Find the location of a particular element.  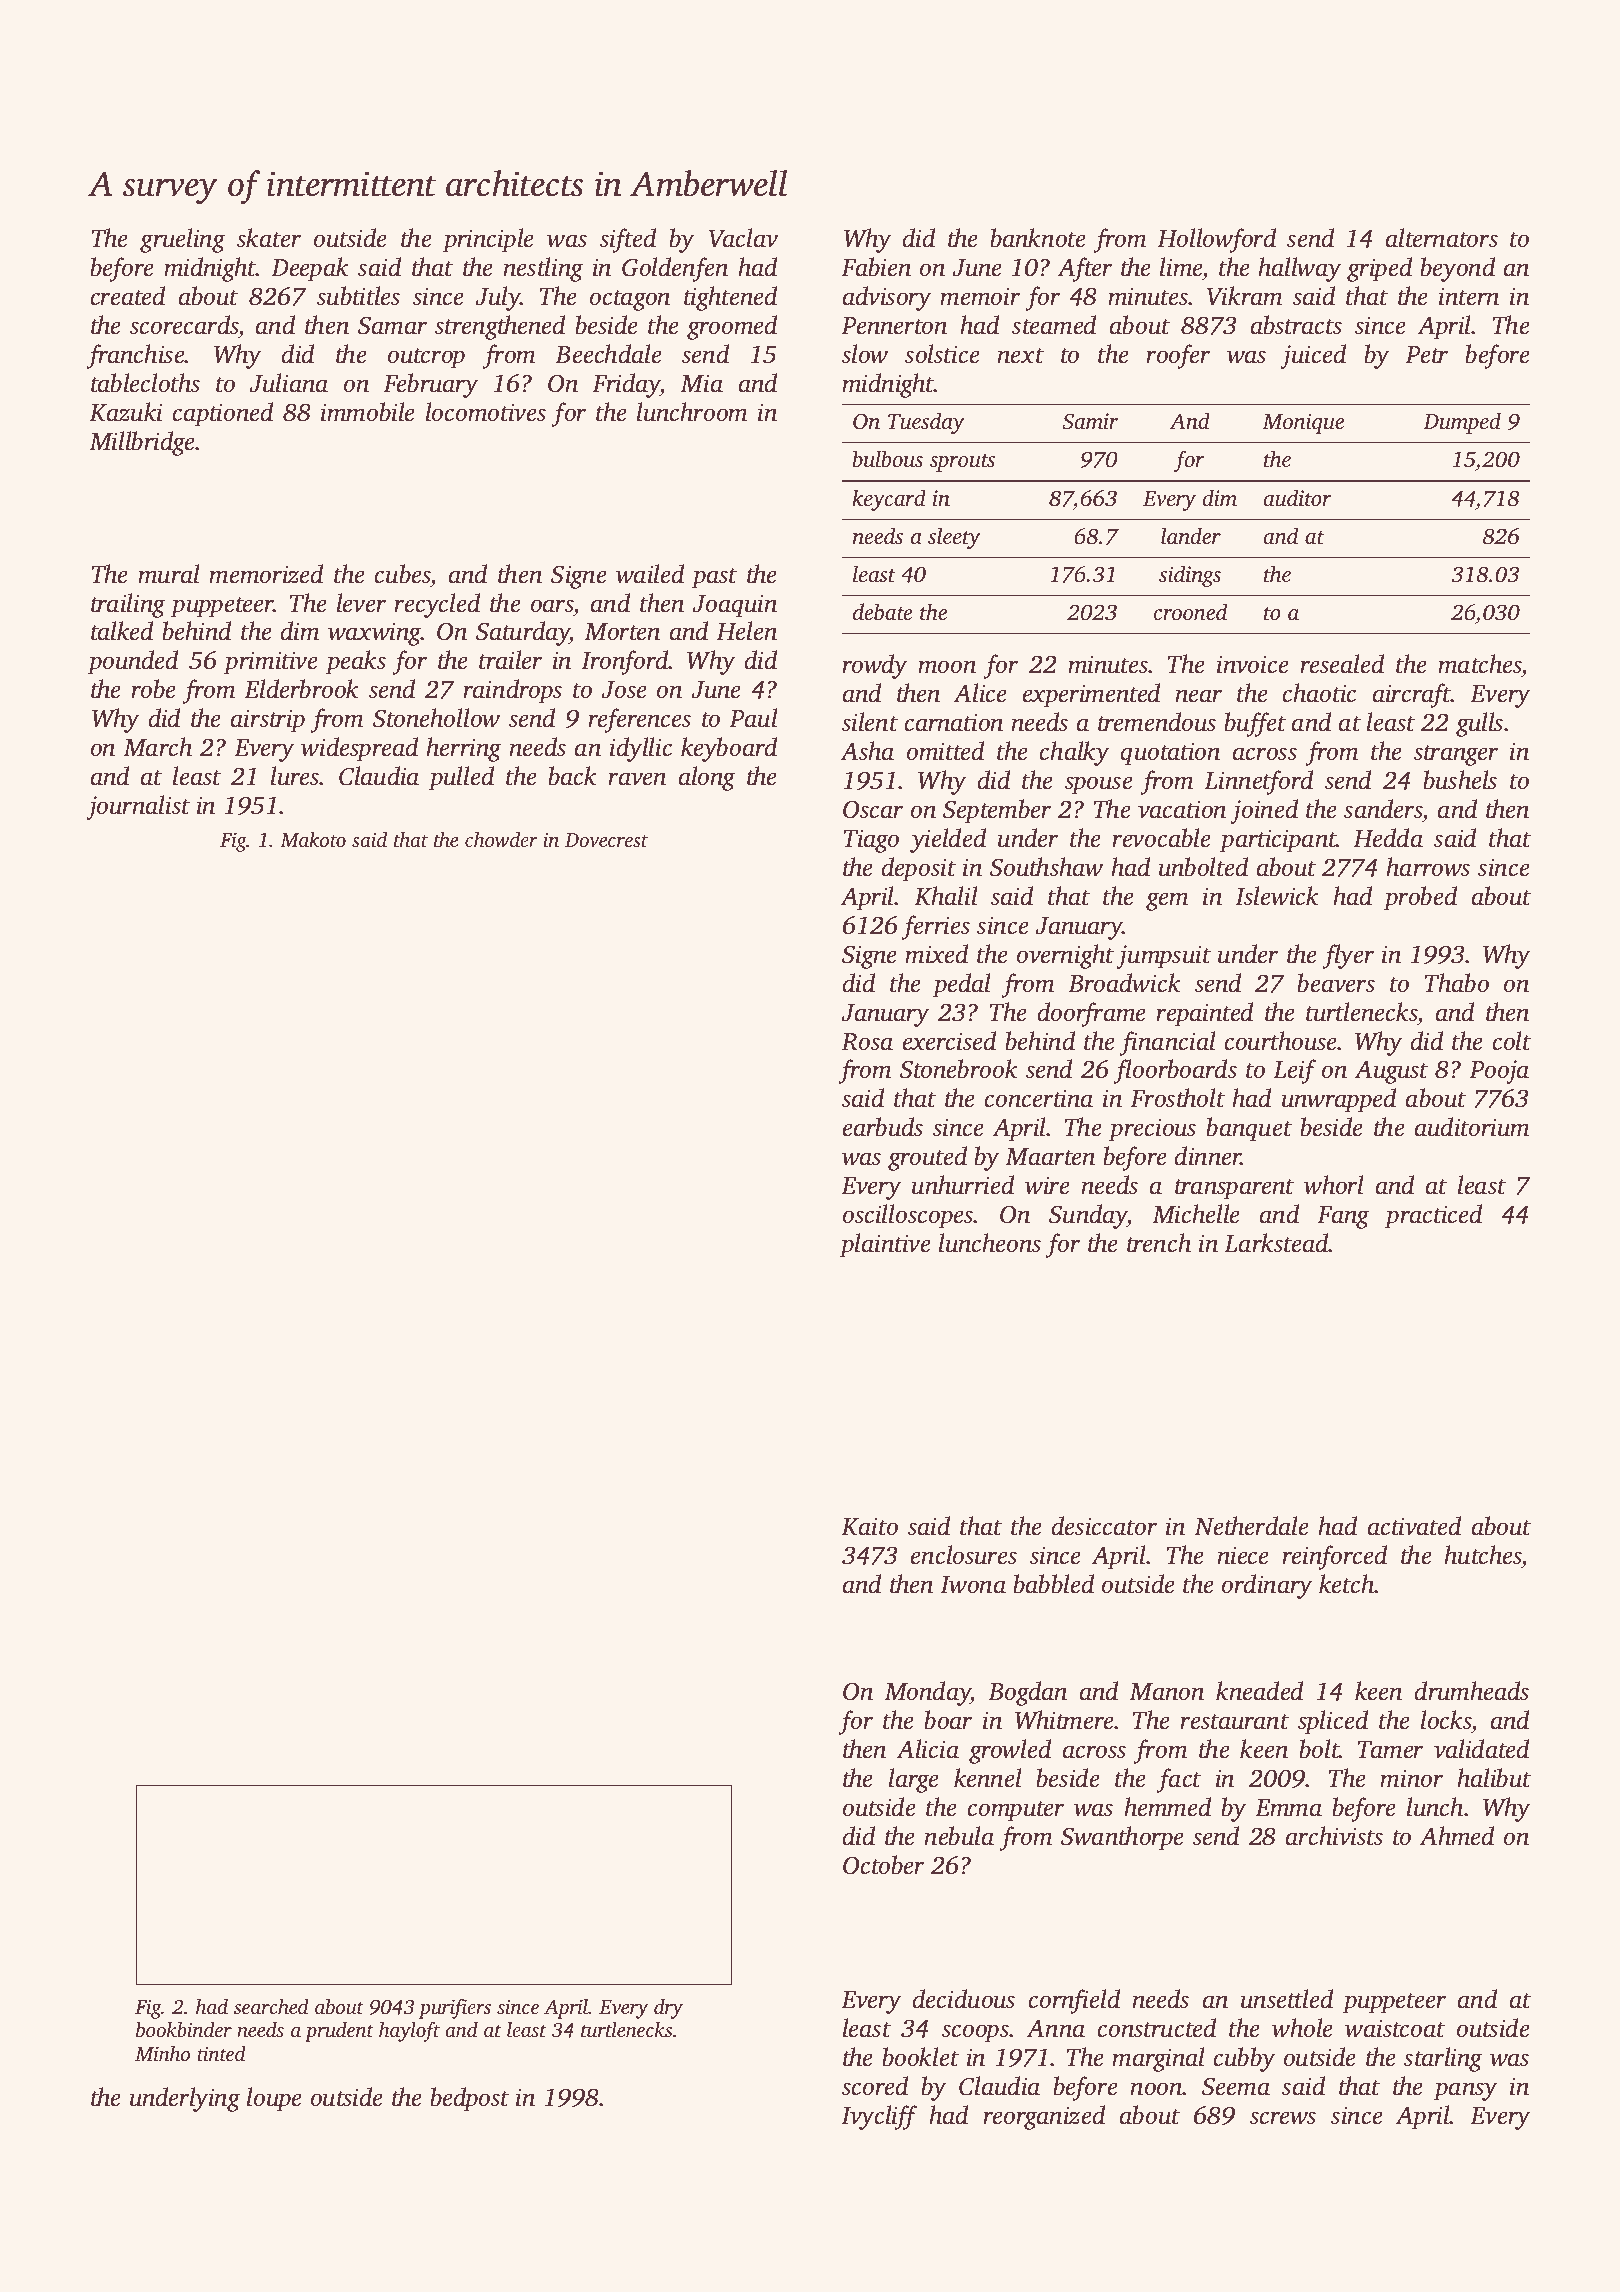

resealed is located at coordinates (1342, 664).
